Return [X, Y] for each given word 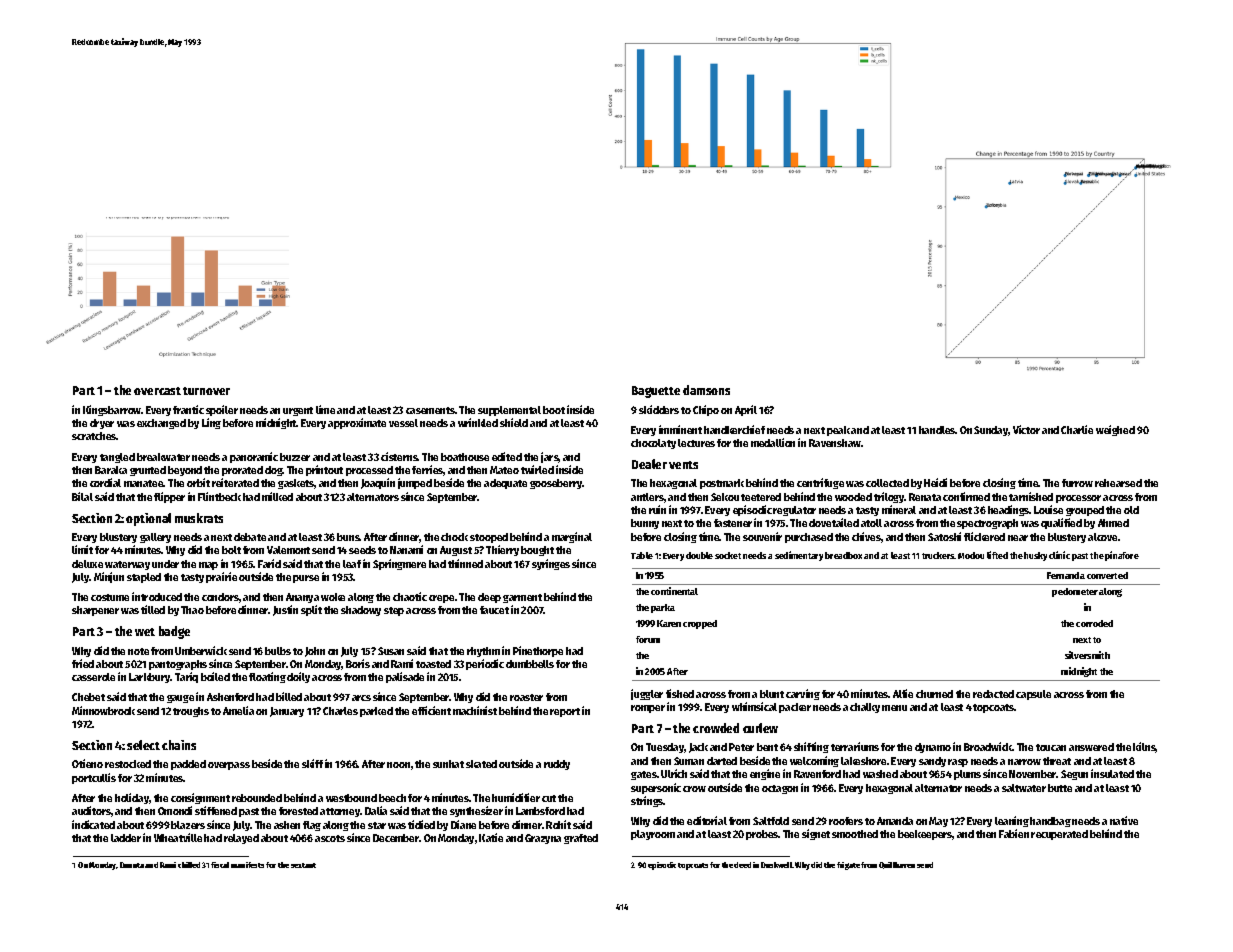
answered [1091, 747]
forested [298, 811]
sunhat [448, 764]
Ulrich [674, 773]
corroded [1094, 623]
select [143, 745]
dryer [102, 424]
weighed [1115, 430]
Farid [269, 563]
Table [642, 555]
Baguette [656, 392]
